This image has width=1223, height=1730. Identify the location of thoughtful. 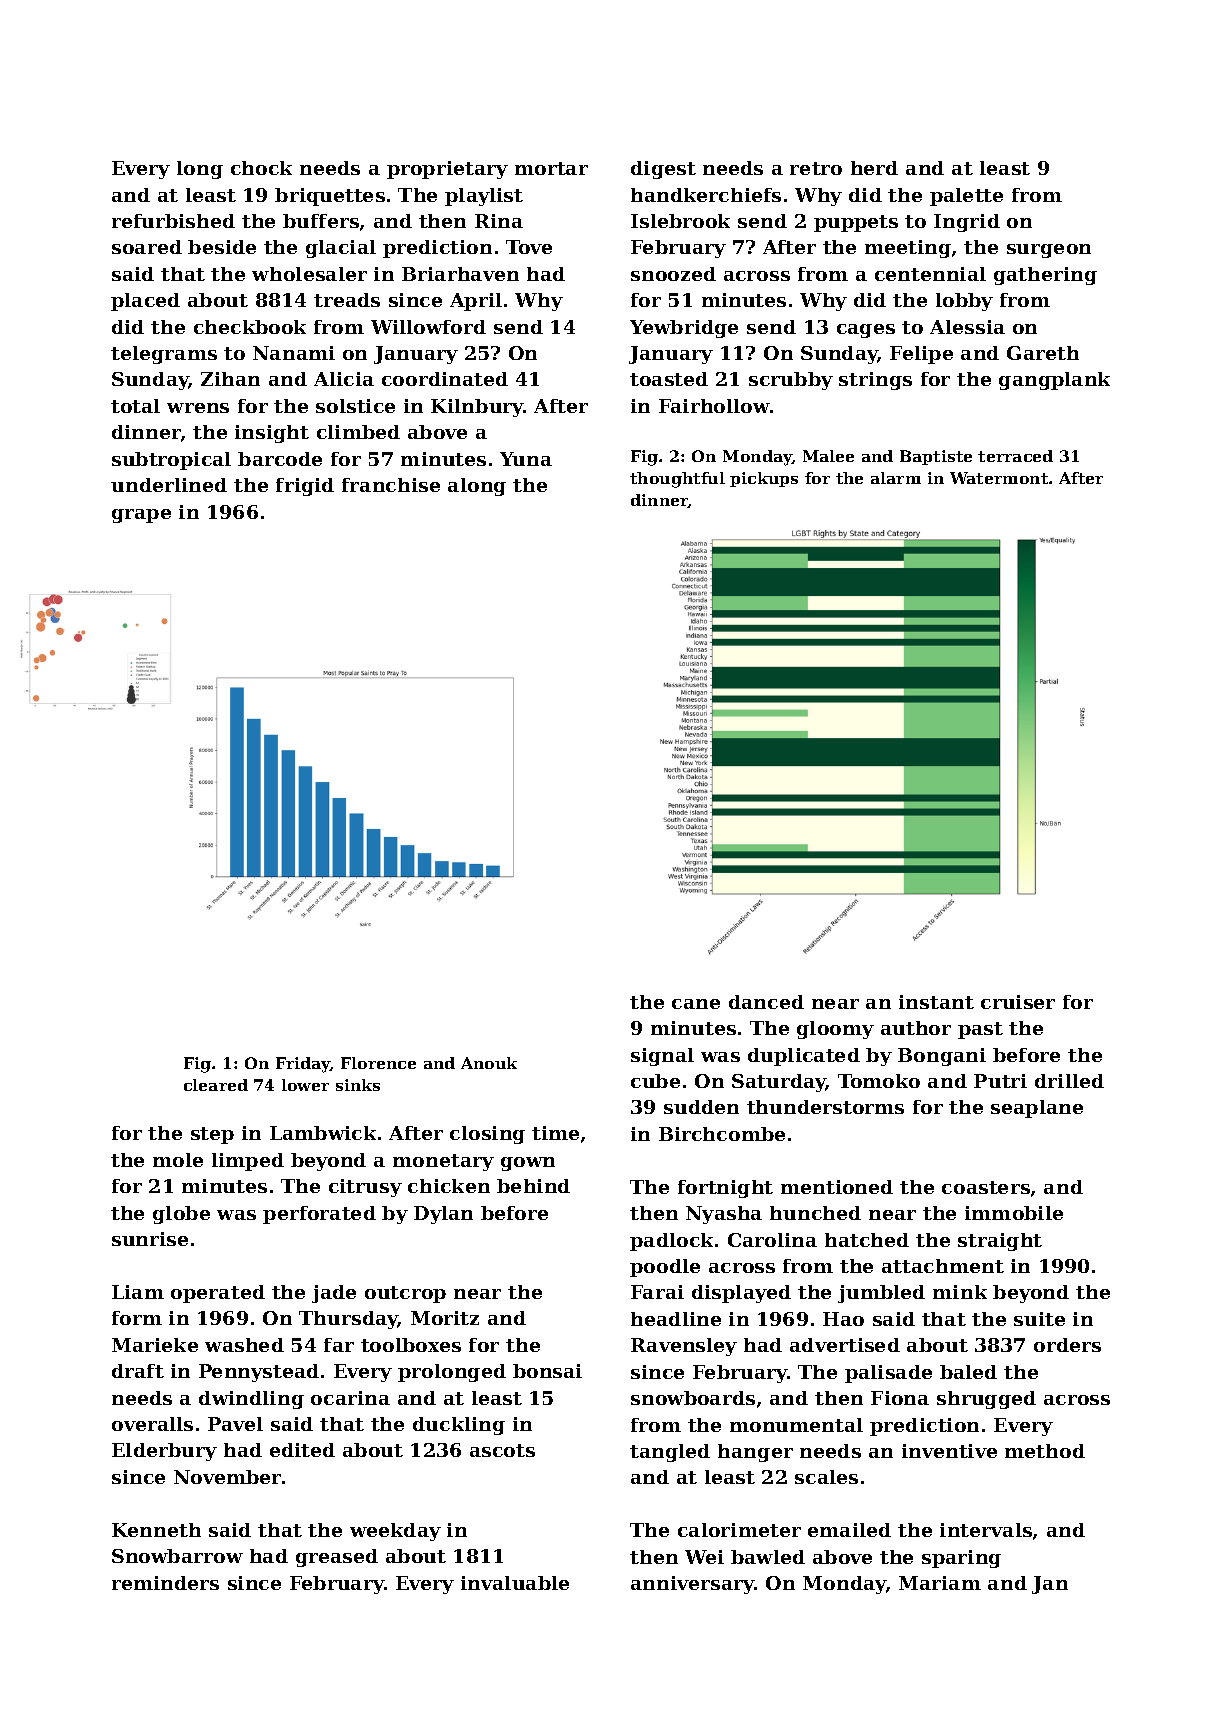
(677, 480).
